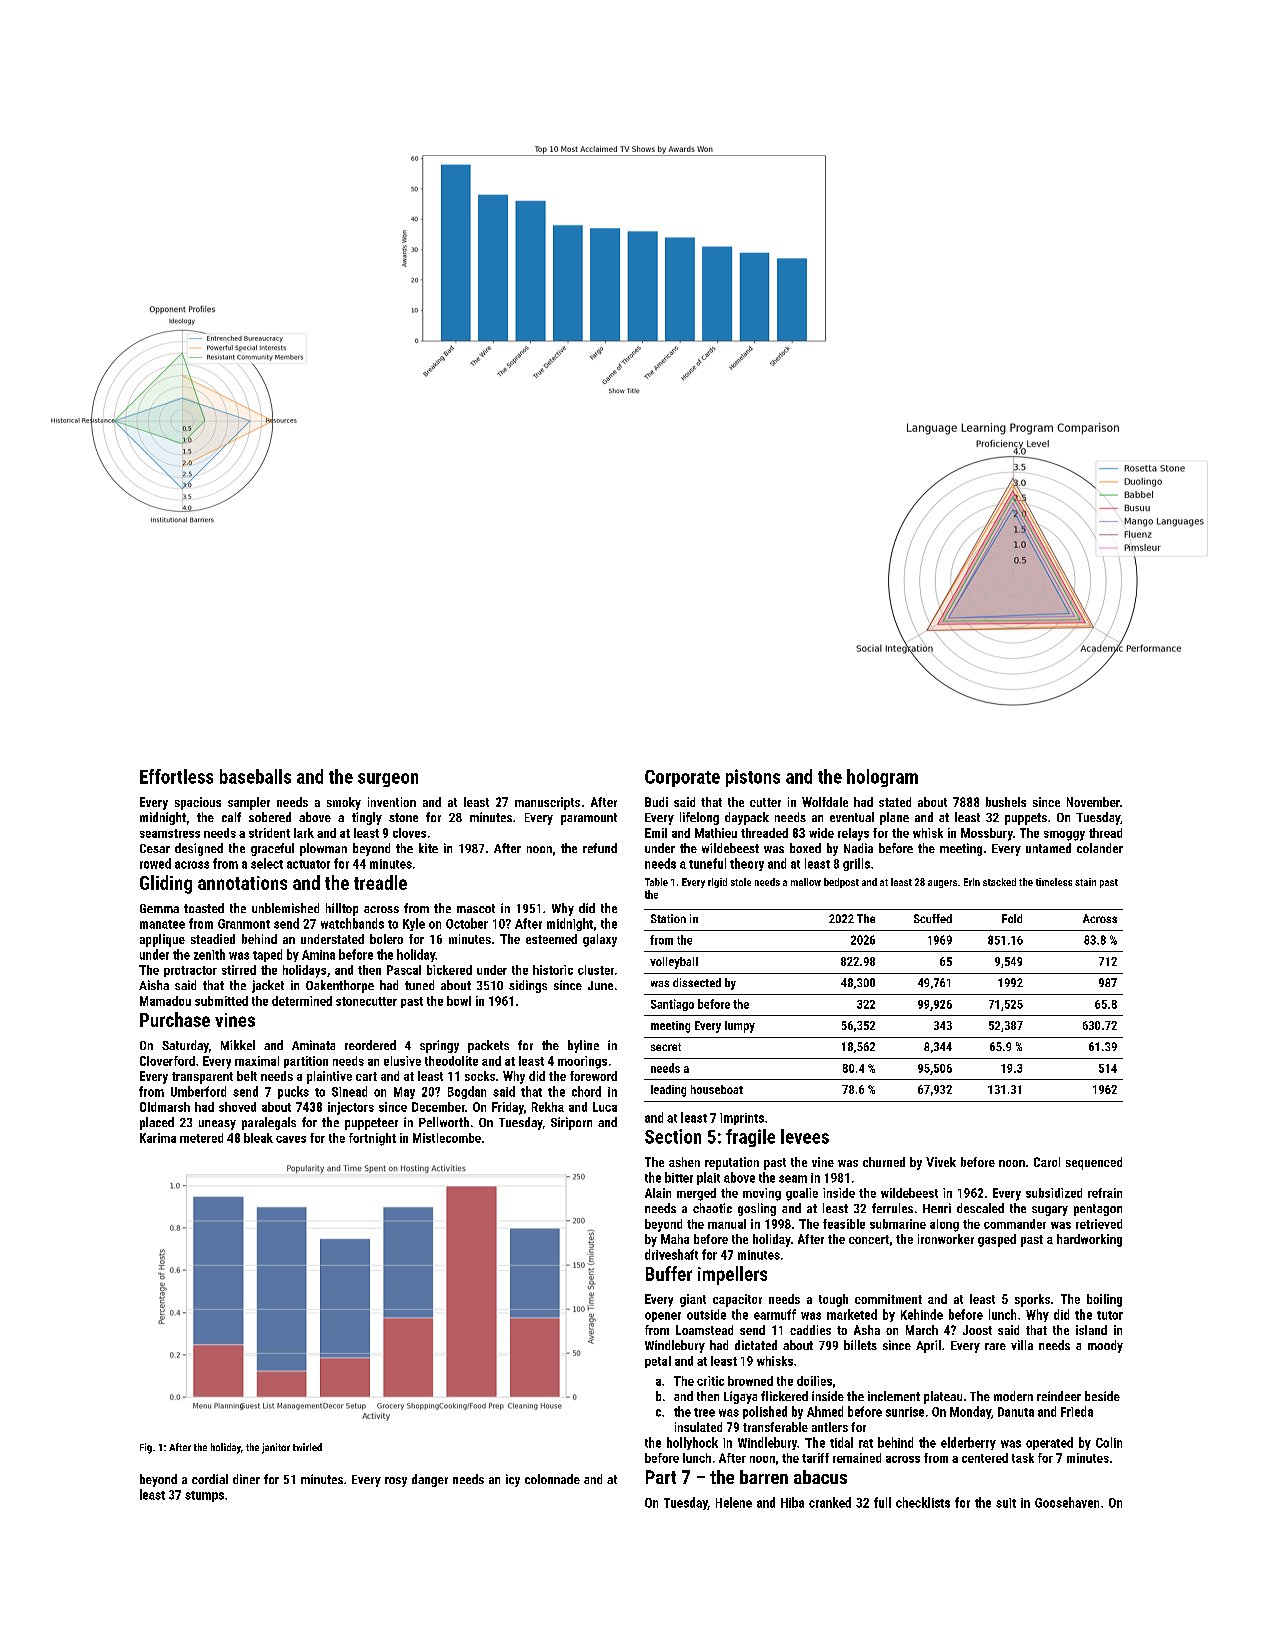  What do you see at coordinates (165, 1001) in the page?
I see `Mamadou` at bounding box center [165, 1001].
